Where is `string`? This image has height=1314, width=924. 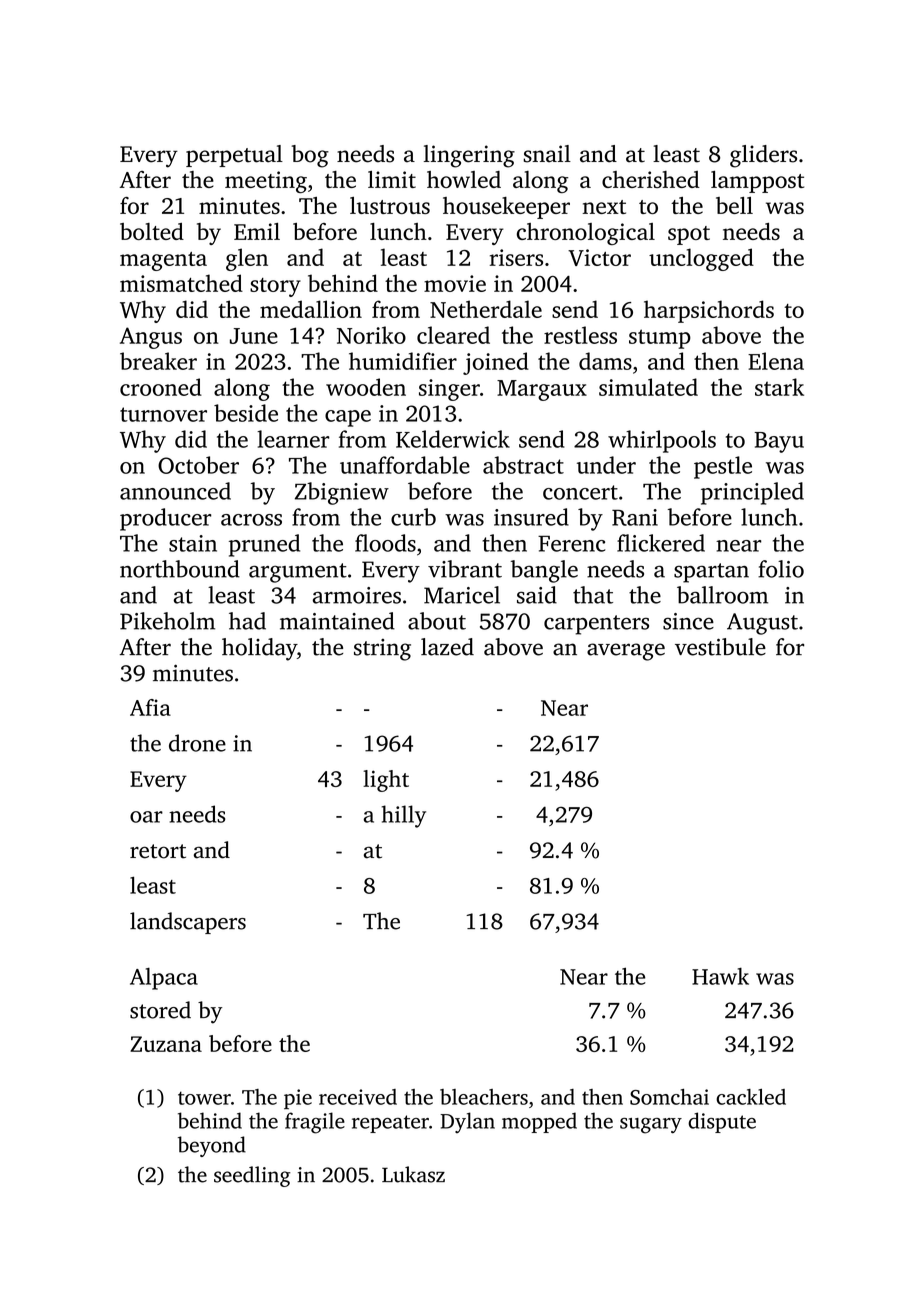 string is located at coordinates (382, 650).
